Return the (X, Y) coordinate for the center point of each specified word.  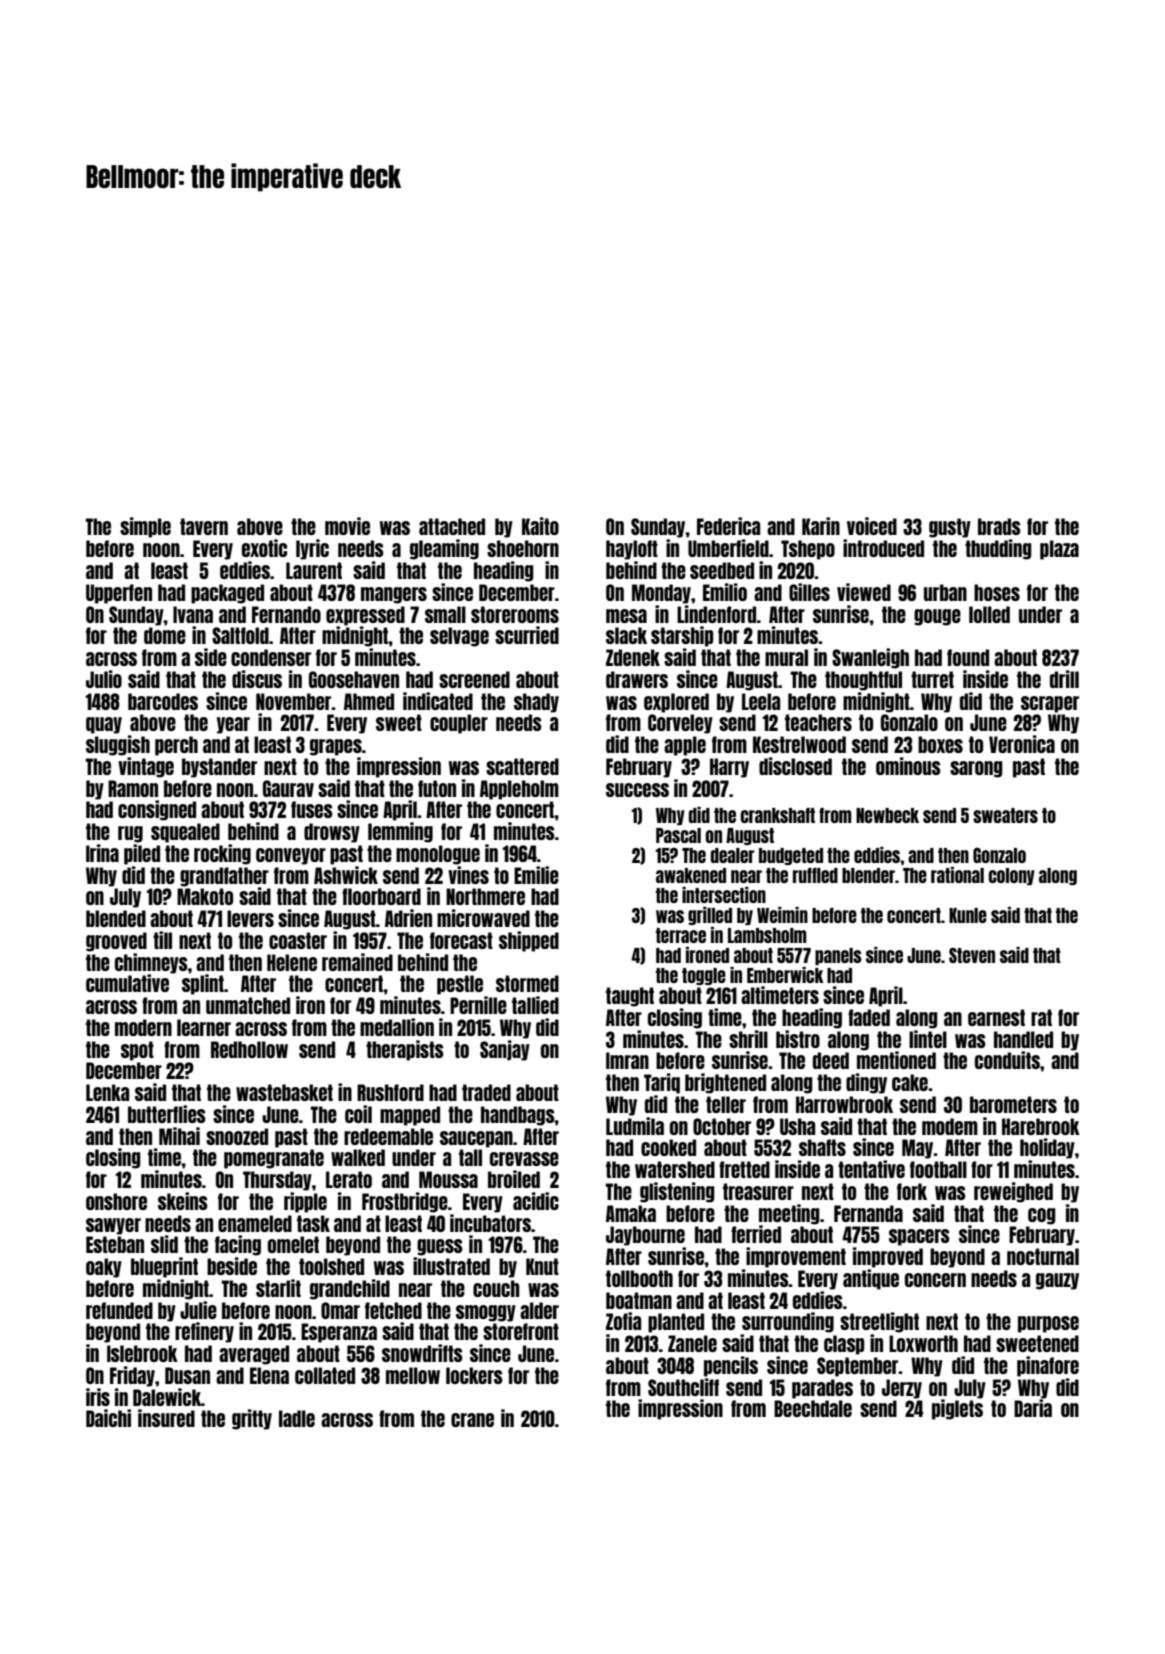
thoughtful (863, 681)
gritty (252, 1419)
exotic (264, 548)
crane (472, 1420)
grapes (336, 747)
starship (682, 636)
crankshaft (777, 815)
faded (869, 1017)
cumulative (127, 983)
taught (630, 997)
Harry (729, 768)
